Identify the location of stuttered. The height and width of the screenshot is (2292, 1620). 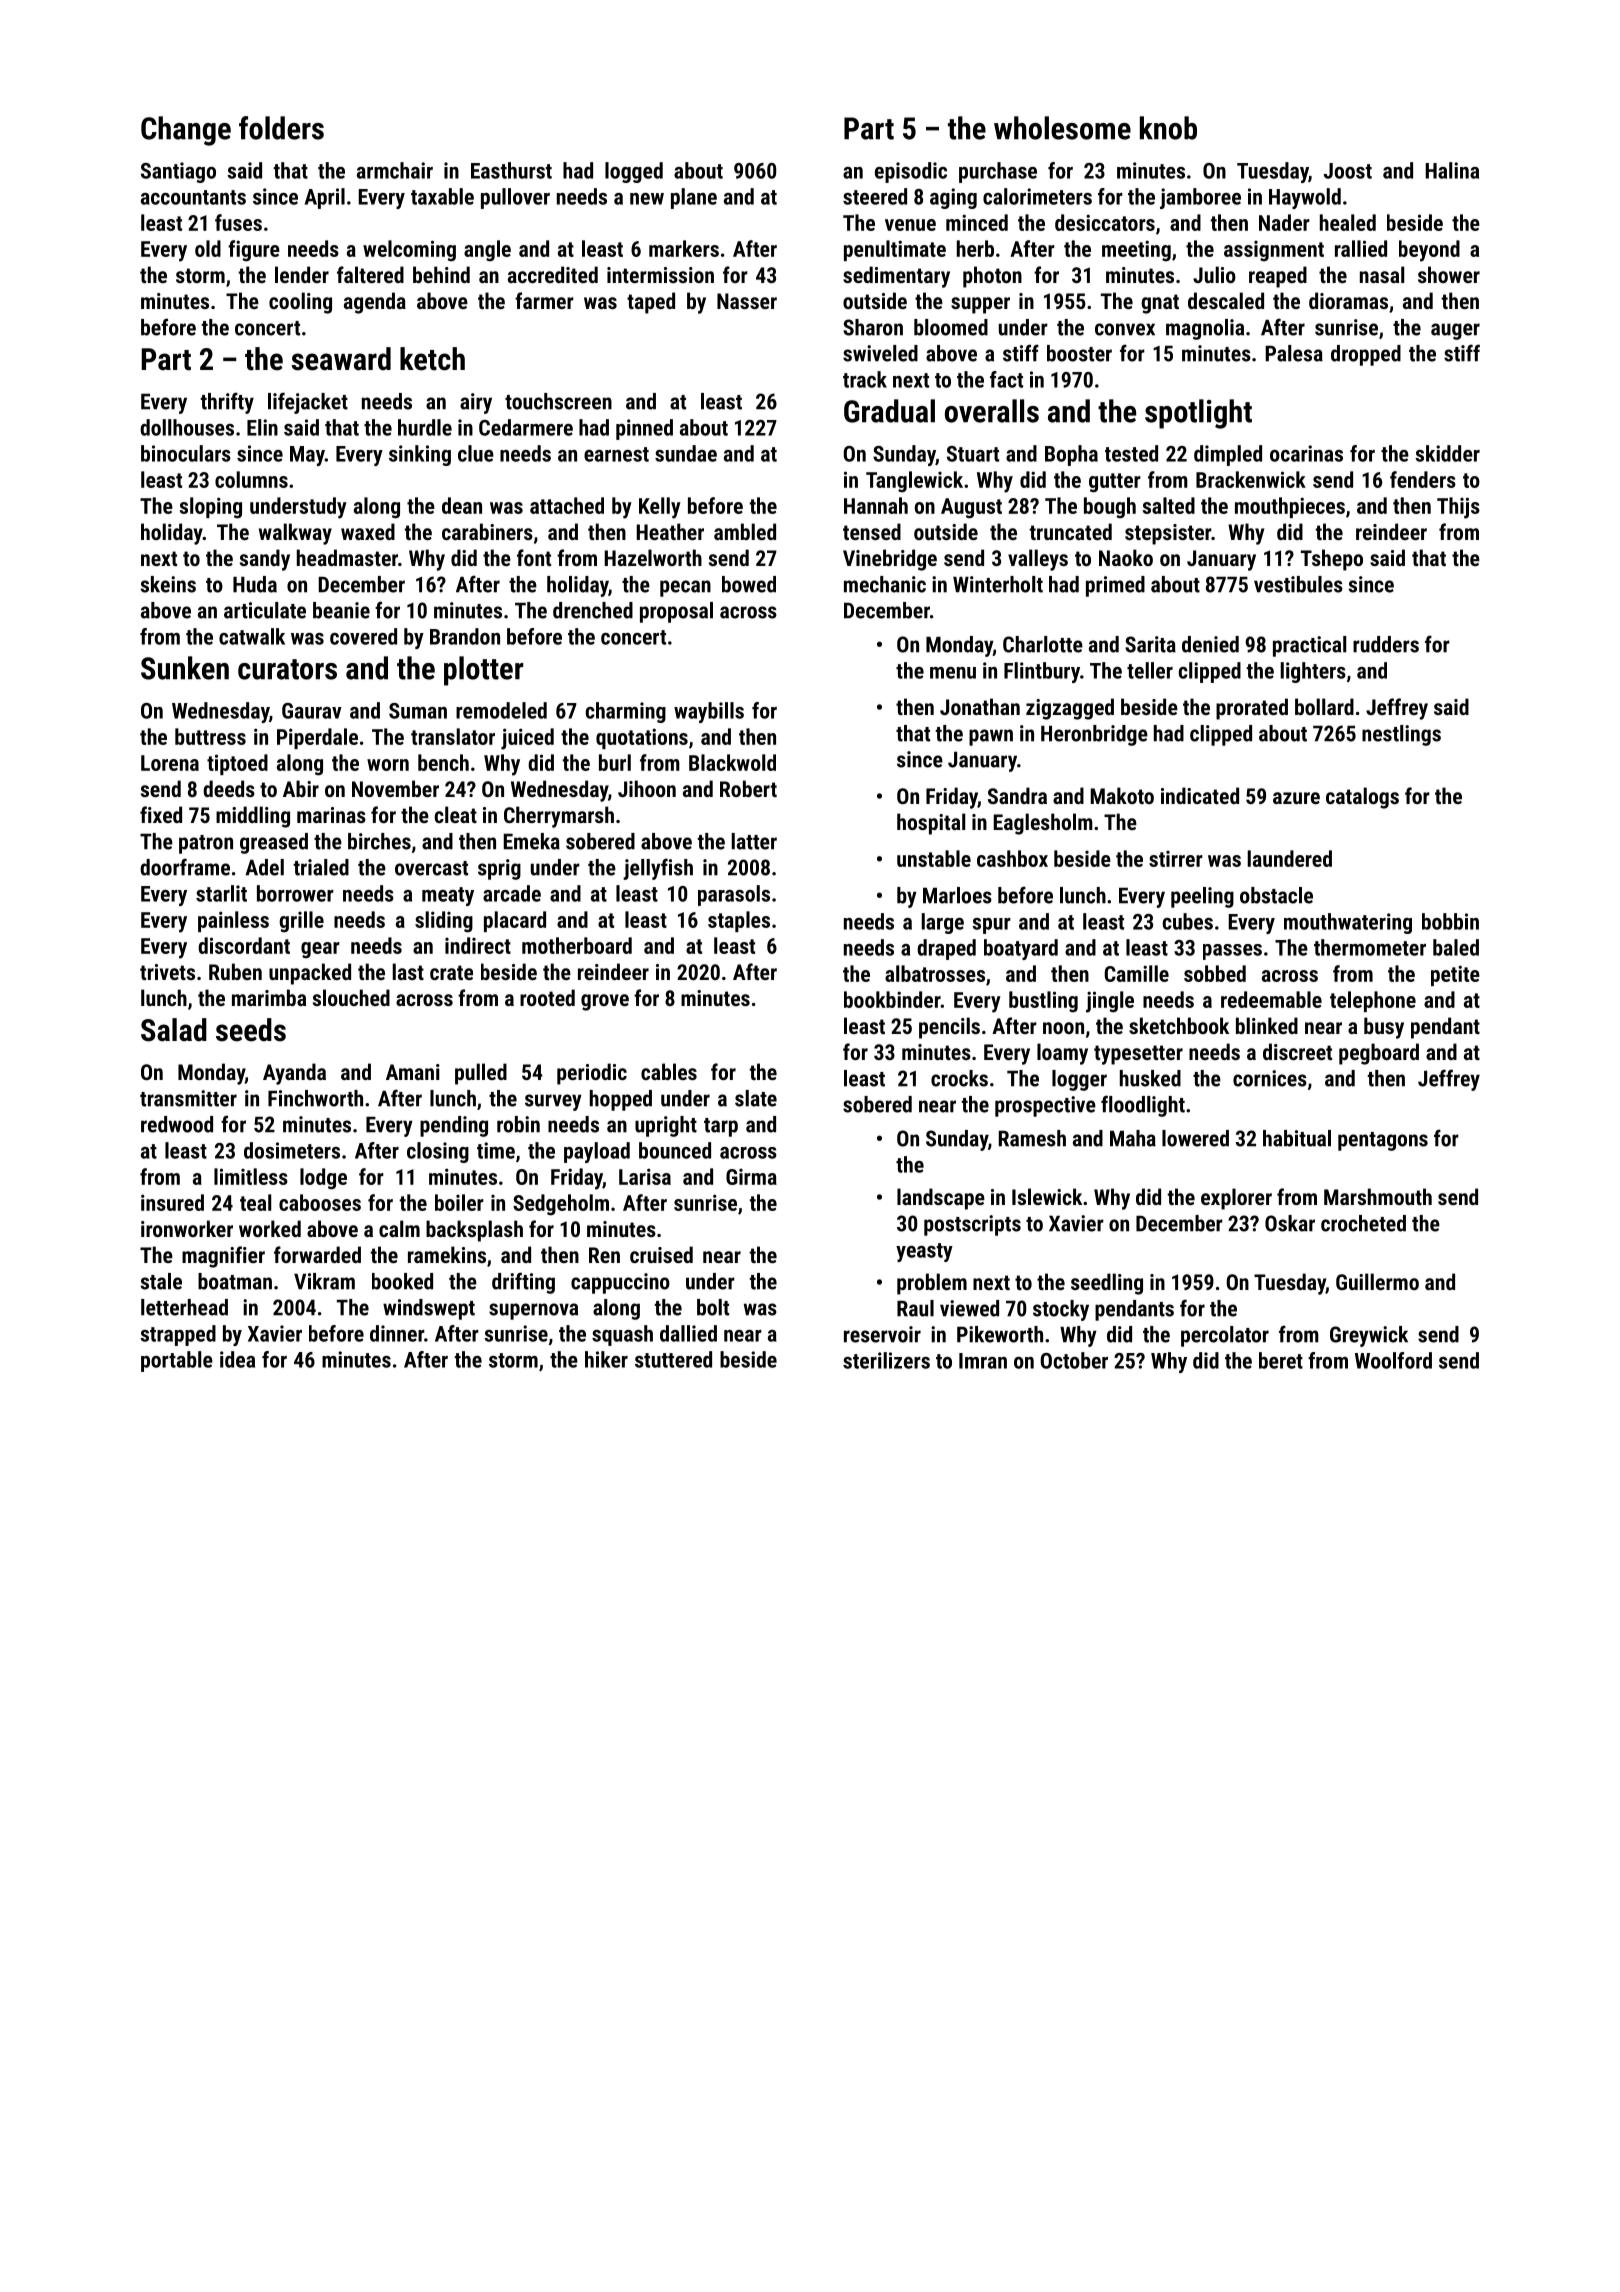
(673, 1359).
